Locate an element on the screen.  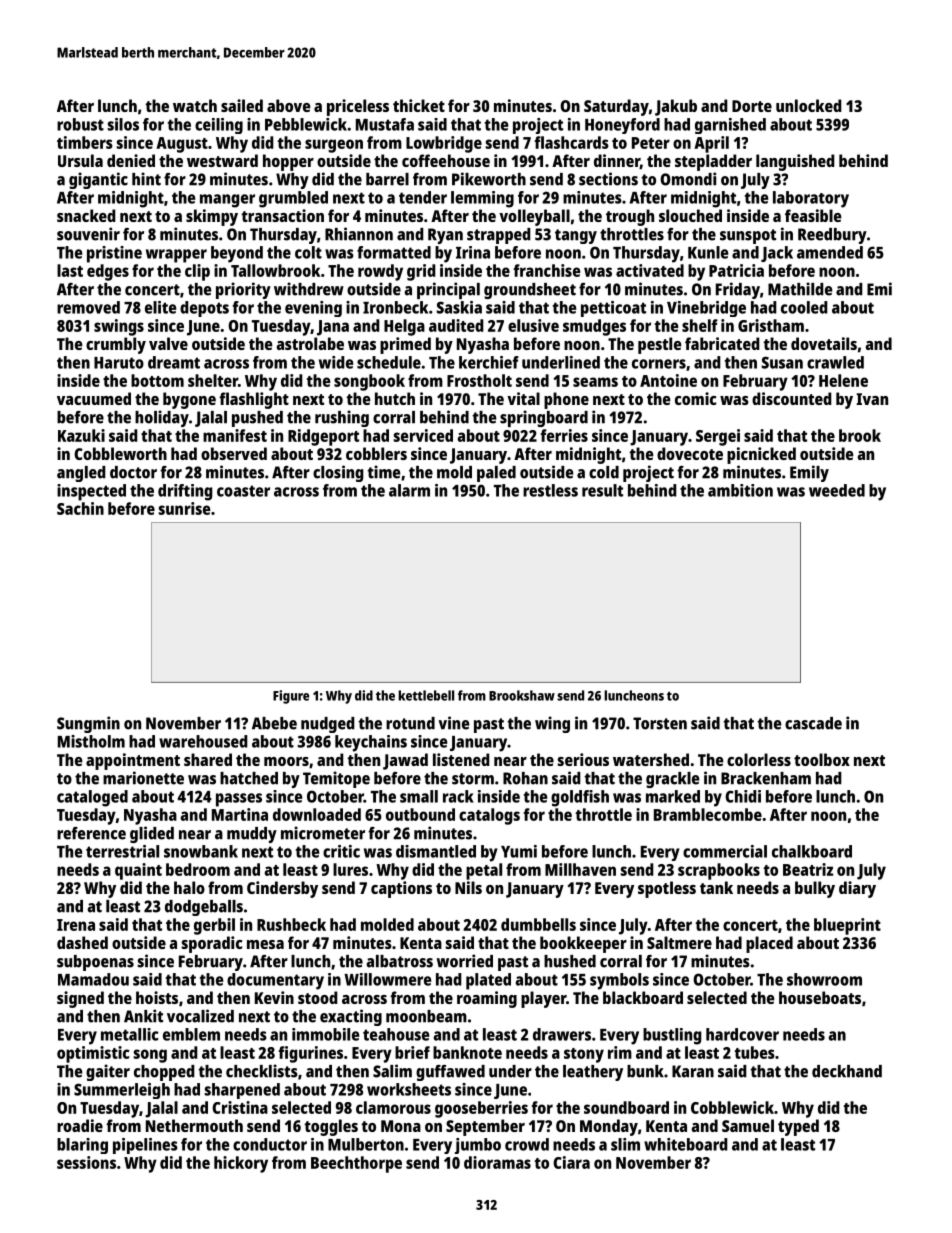
hushed is located at coordinates (570, 961).
